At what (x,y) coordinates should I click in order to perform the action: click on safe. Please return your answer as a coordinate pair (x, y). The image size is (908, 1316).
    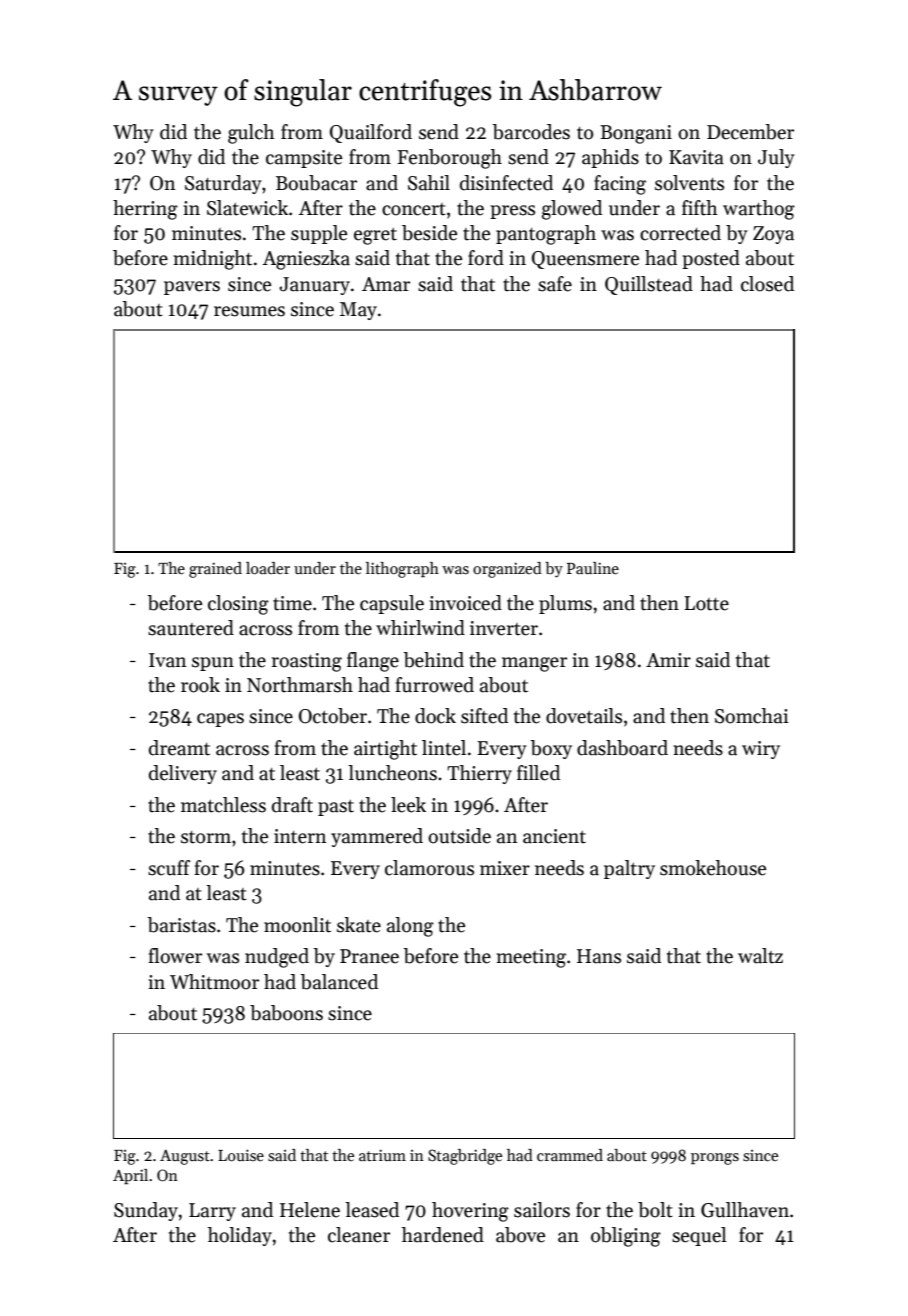
    Looking at the image, I should click on (555, 284).
